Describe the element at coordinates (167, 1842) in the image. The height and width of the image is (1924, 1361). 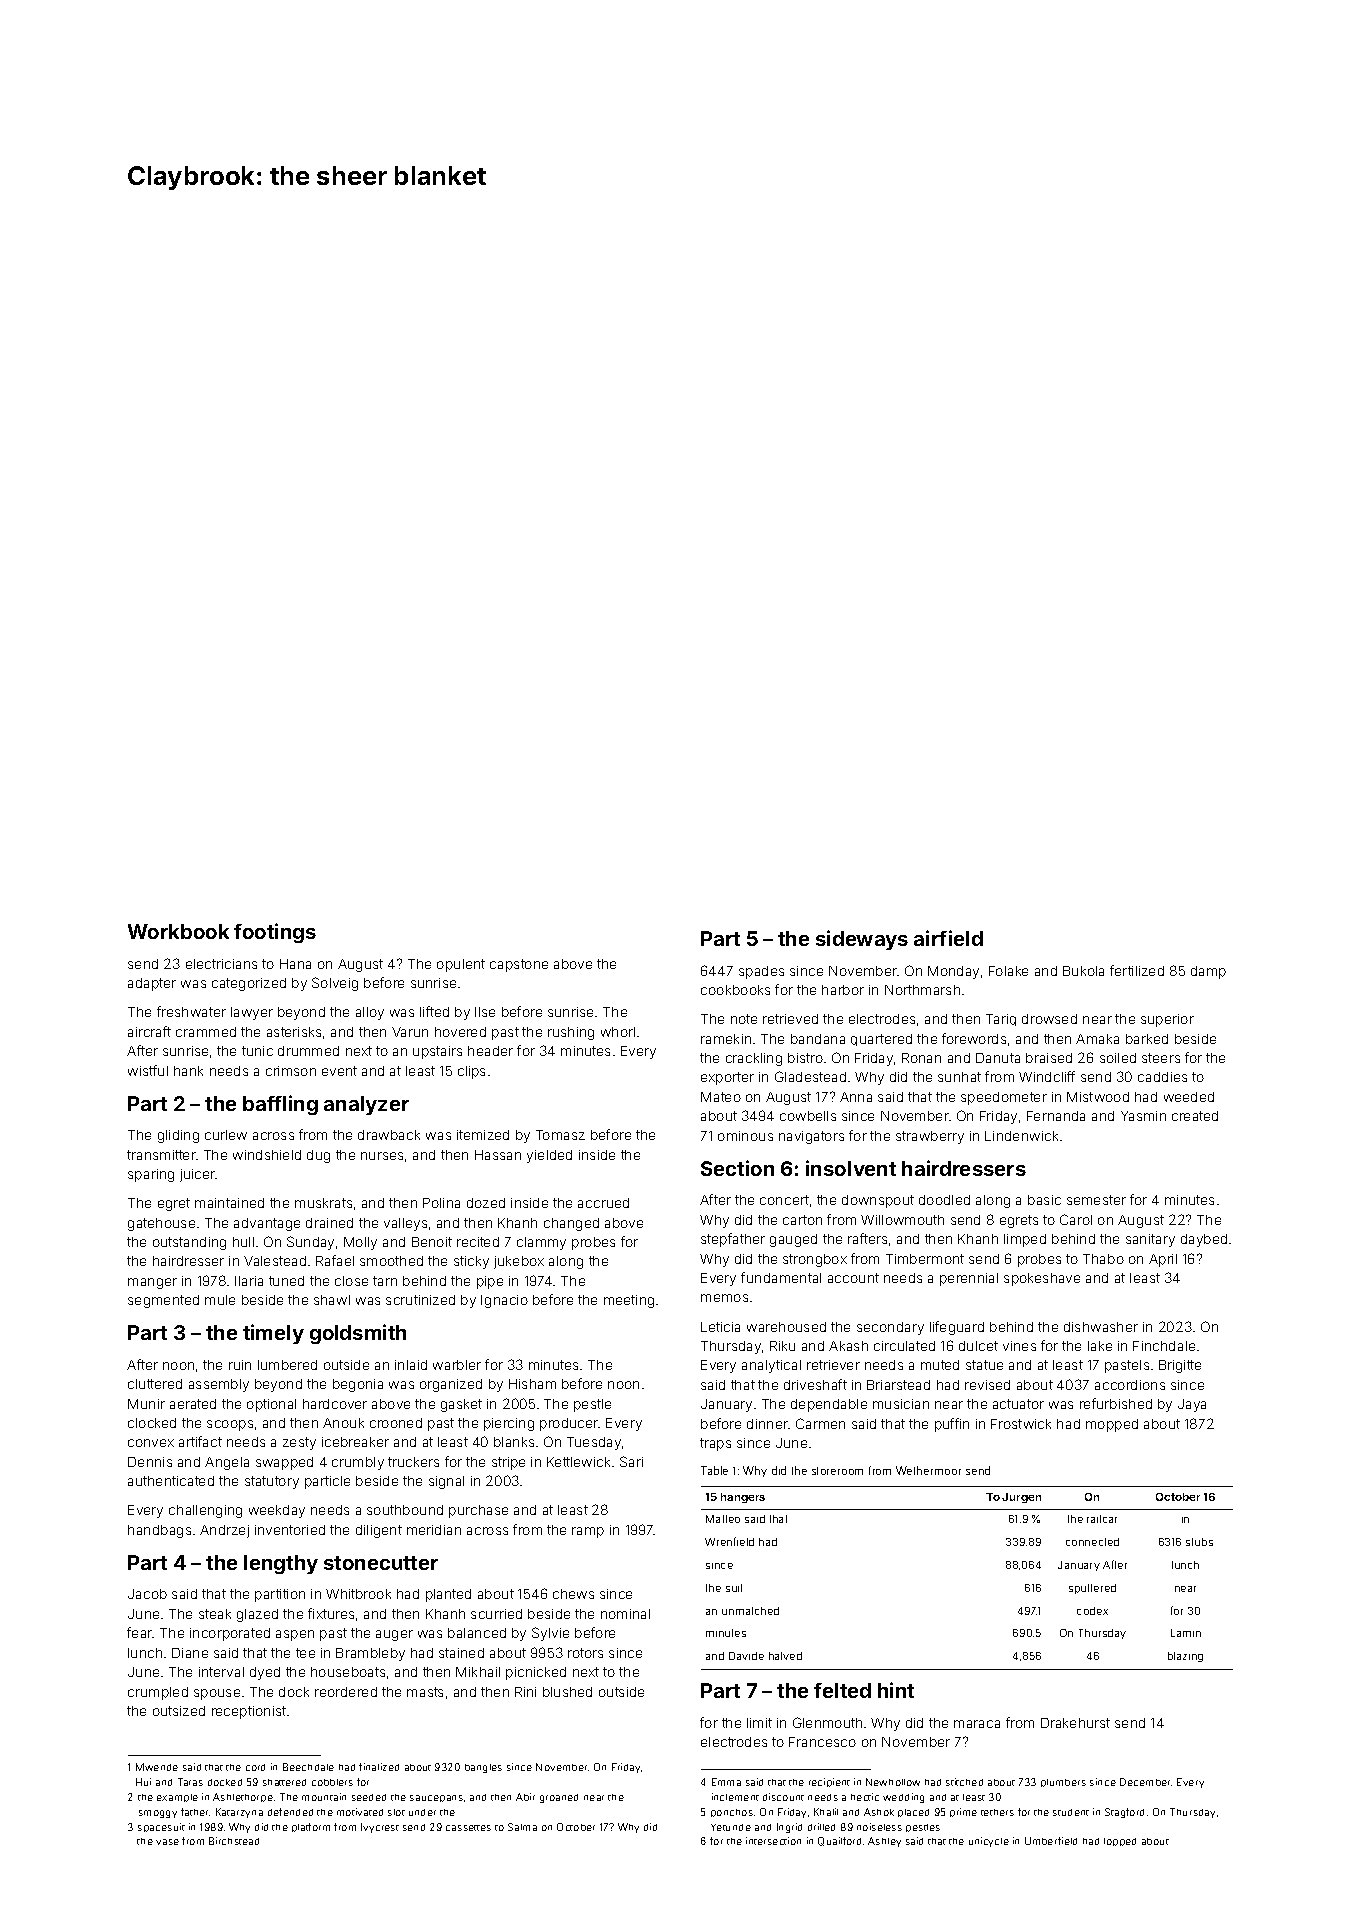
I see `vase` at that location.
